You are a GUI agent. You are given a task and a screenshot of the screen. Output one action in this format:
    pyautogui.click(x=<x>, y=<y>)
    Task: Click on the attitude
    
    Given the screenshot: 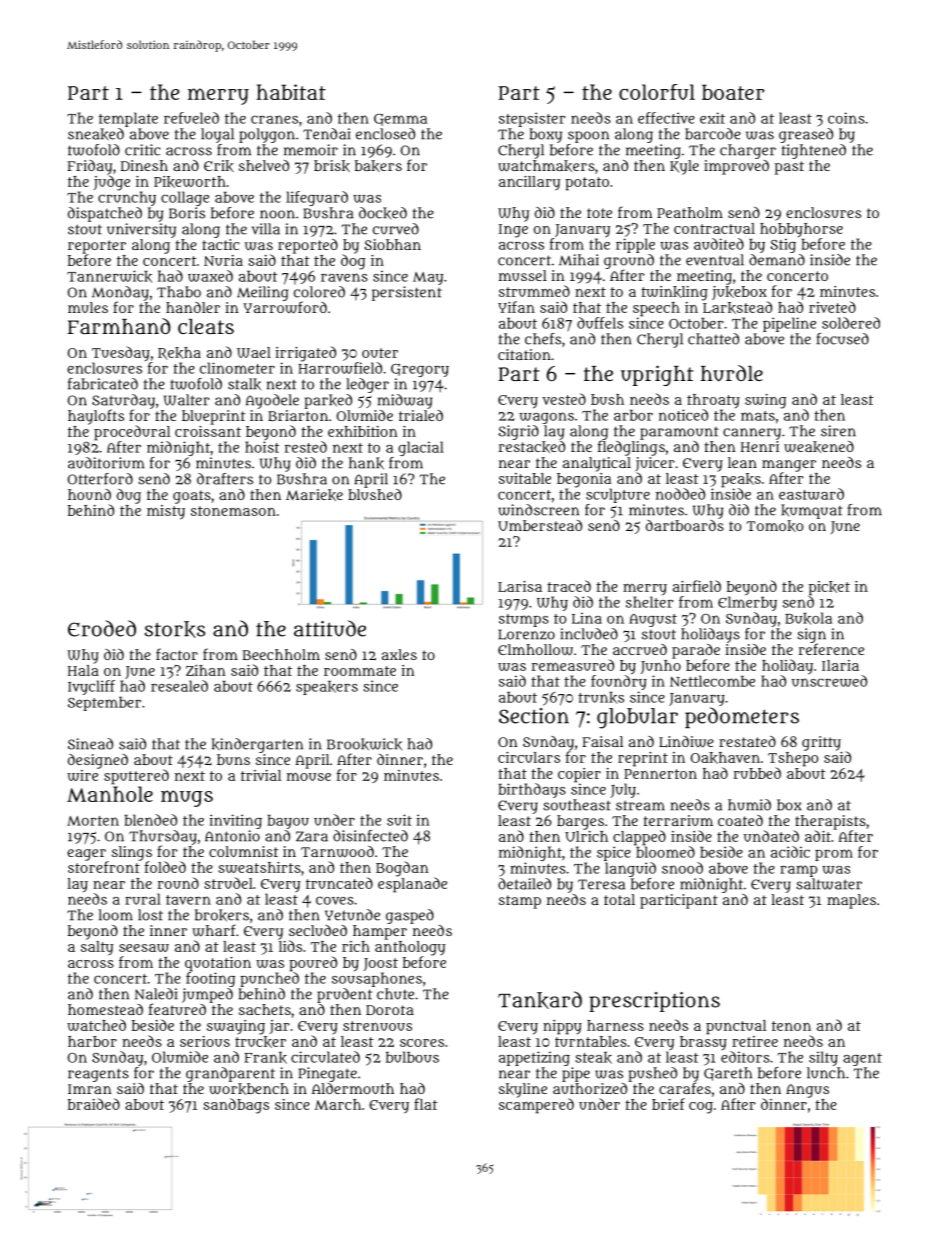 What is the action you would take?
    pyautogui.click(x=330, y=628)
